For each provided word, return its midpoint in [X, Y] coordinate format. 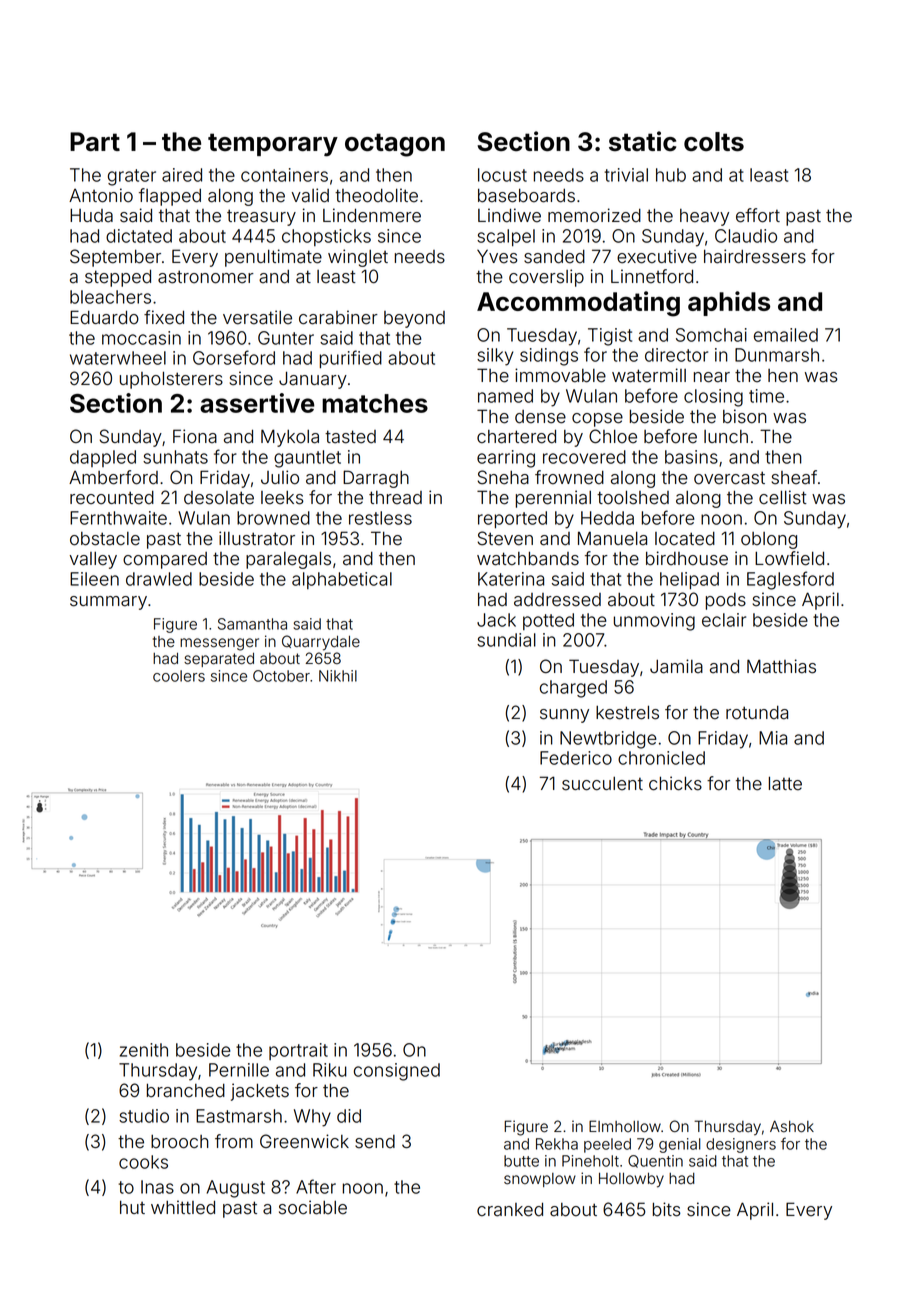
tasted [350, 437]
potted [548, 621]
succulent [602, 784]
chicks [675, 783]
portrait [298, 1051]
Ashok [792, 1126]
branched [186, 1091]
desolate [219, 498]
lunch [726, 436]
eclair [724, 620]
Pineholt [590, 1161]
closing [713, 398]
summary [108, 603]
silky [495, 357]
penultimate [273, 258]
